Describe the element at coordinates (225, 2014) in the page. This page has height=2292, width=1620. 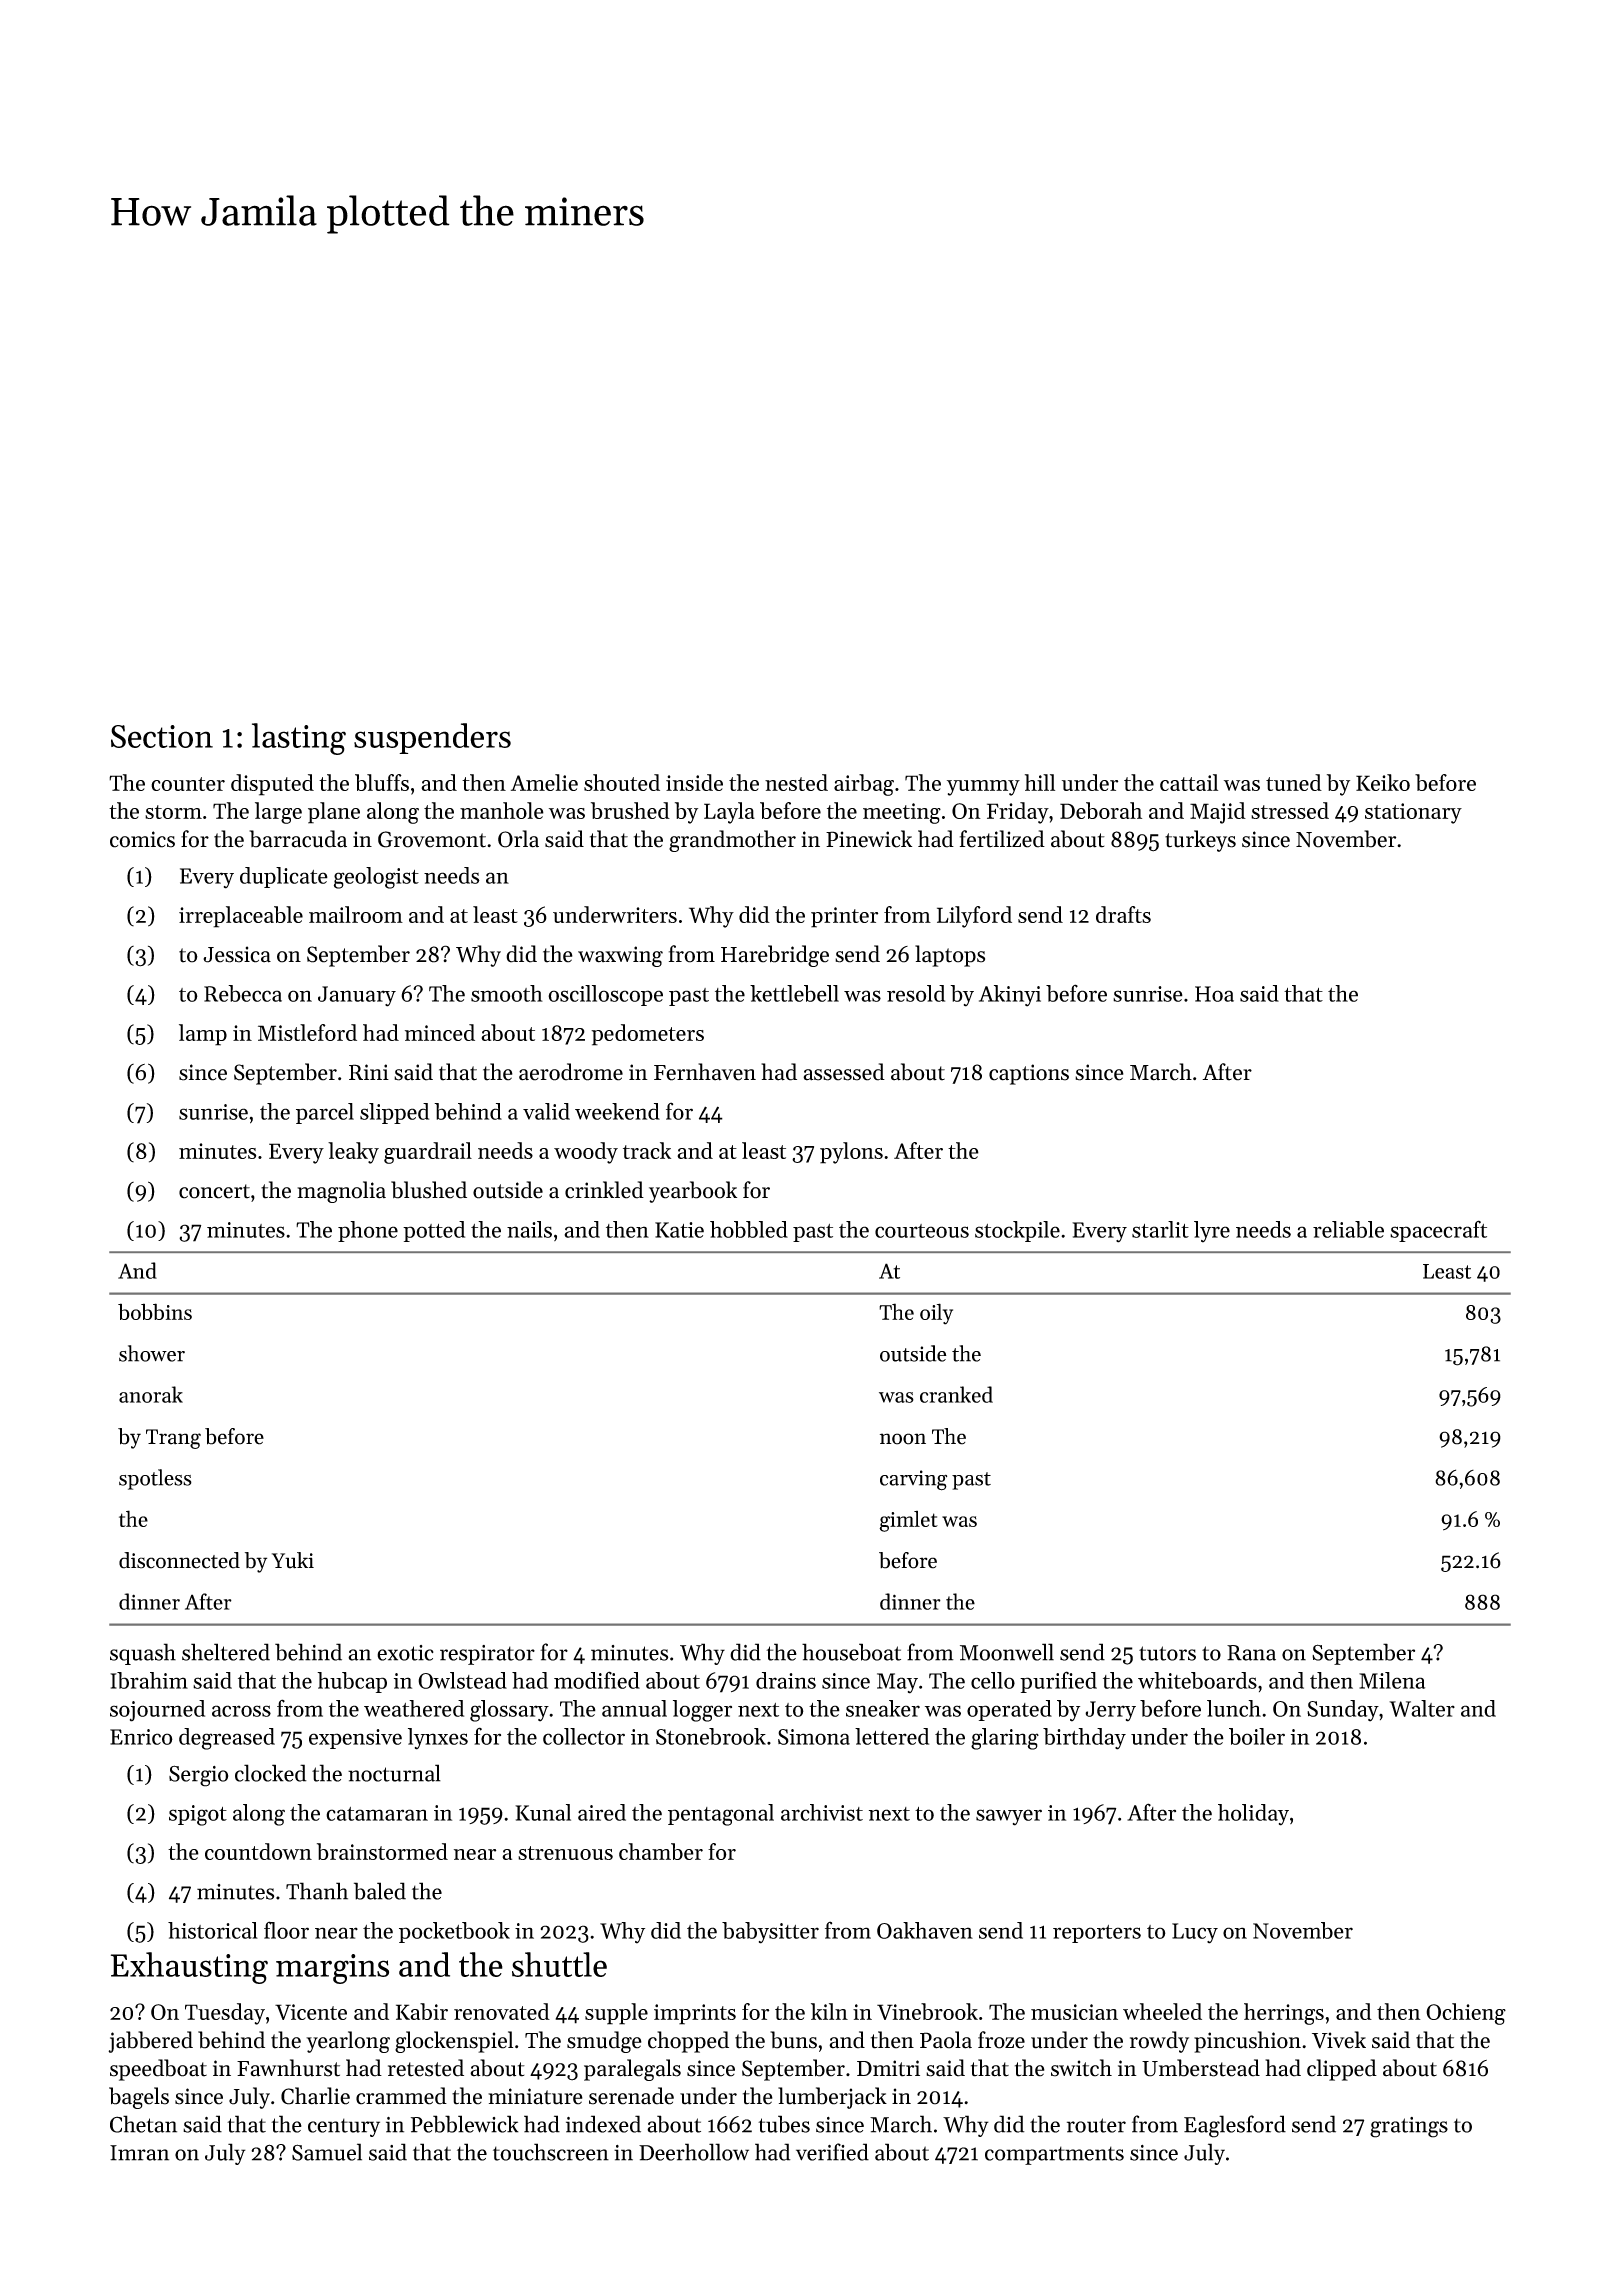
I see `Tuesday` at that location.
